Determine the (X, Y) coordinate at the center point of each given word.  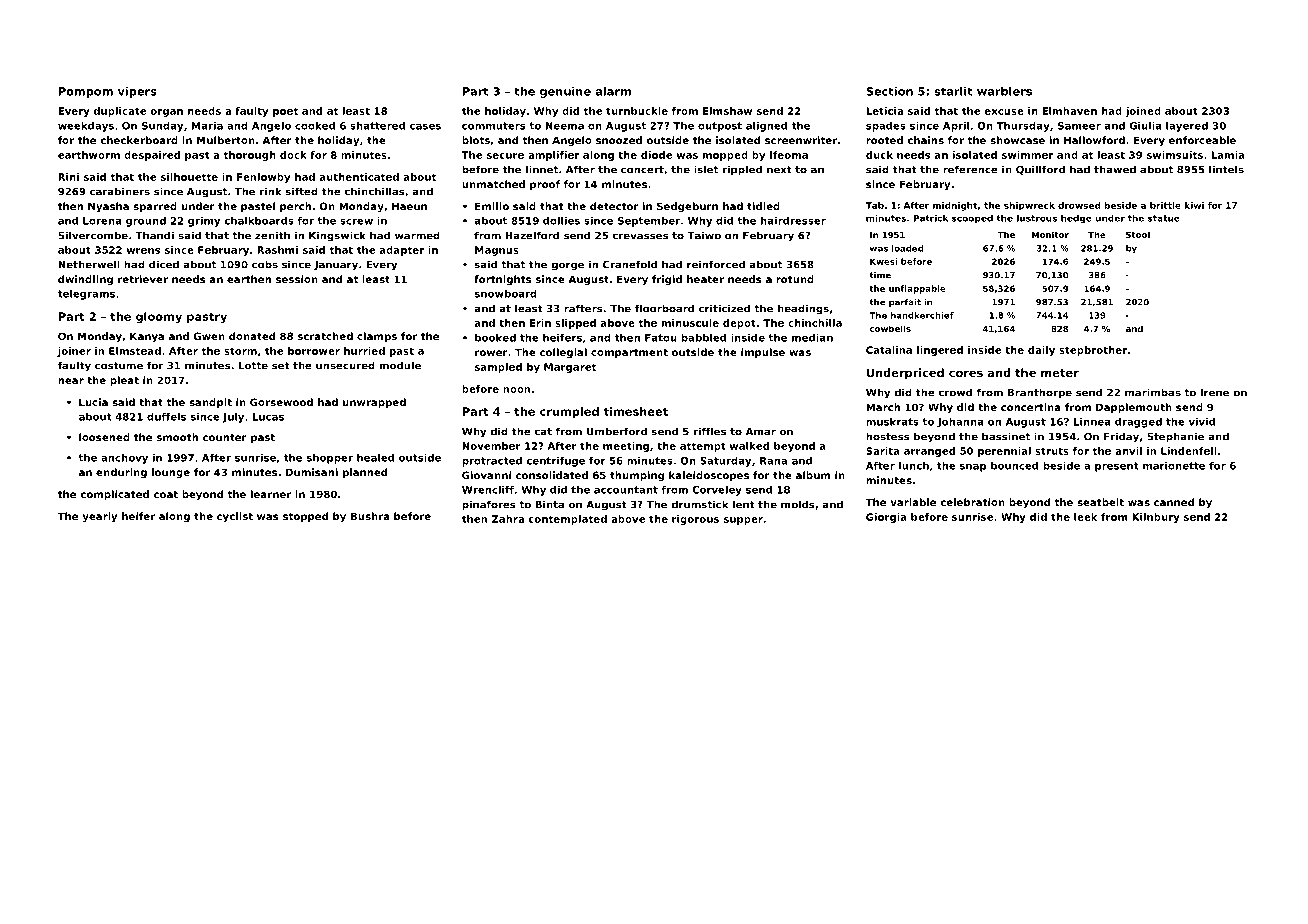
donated (252, 336)
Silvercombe (93, 235)
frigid (667, 280)
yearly (99, 517)
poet (285, 112)
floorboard (664, 308)
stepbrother (1093, 351)
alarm (613, 91)
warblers (1004, 91)
